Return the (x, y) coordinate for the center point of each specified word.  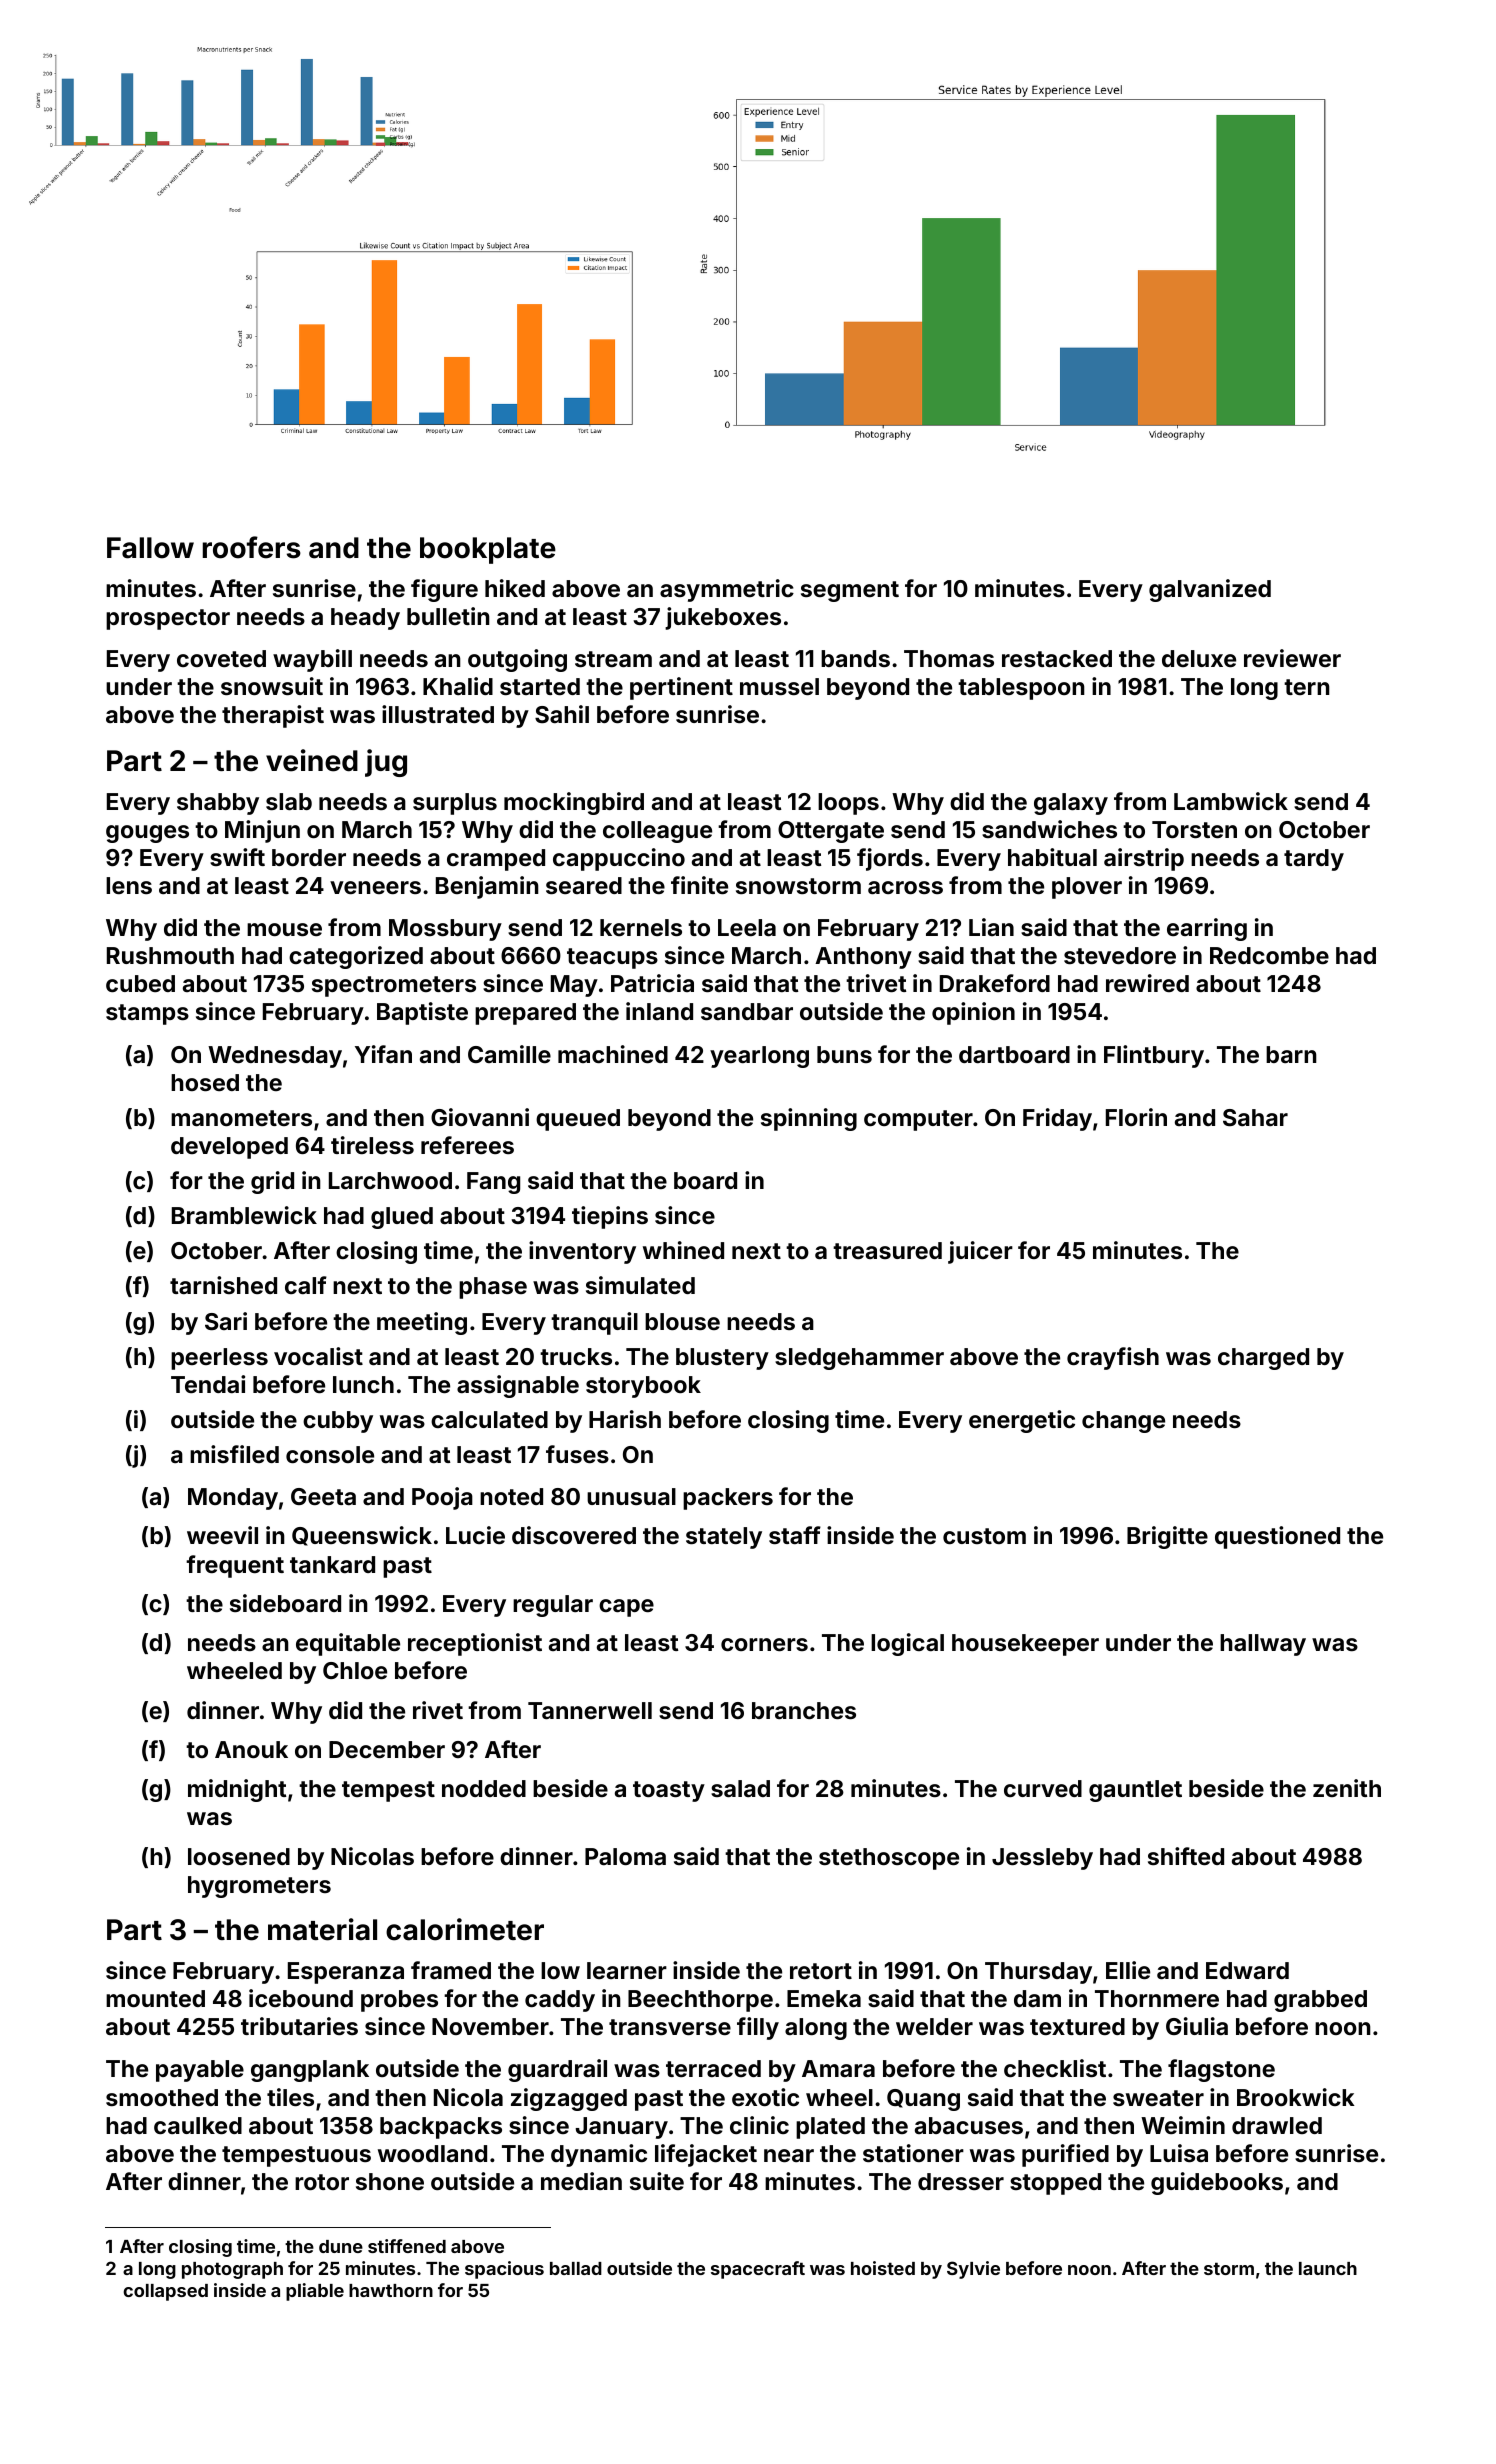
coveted (221, 658)
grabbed (1320, 2001)
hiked (515, 588)
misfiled (234, 1454)
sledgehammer (859, 1359)
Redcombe (1269, 955)
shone (390, 2181)
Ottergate (831, 832)
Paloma (625, 1856)
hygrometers (259, 1887)
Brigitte (1167, 1537)
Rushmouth (170, 955)
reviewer (1292, 658)
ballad (576, 2268)
